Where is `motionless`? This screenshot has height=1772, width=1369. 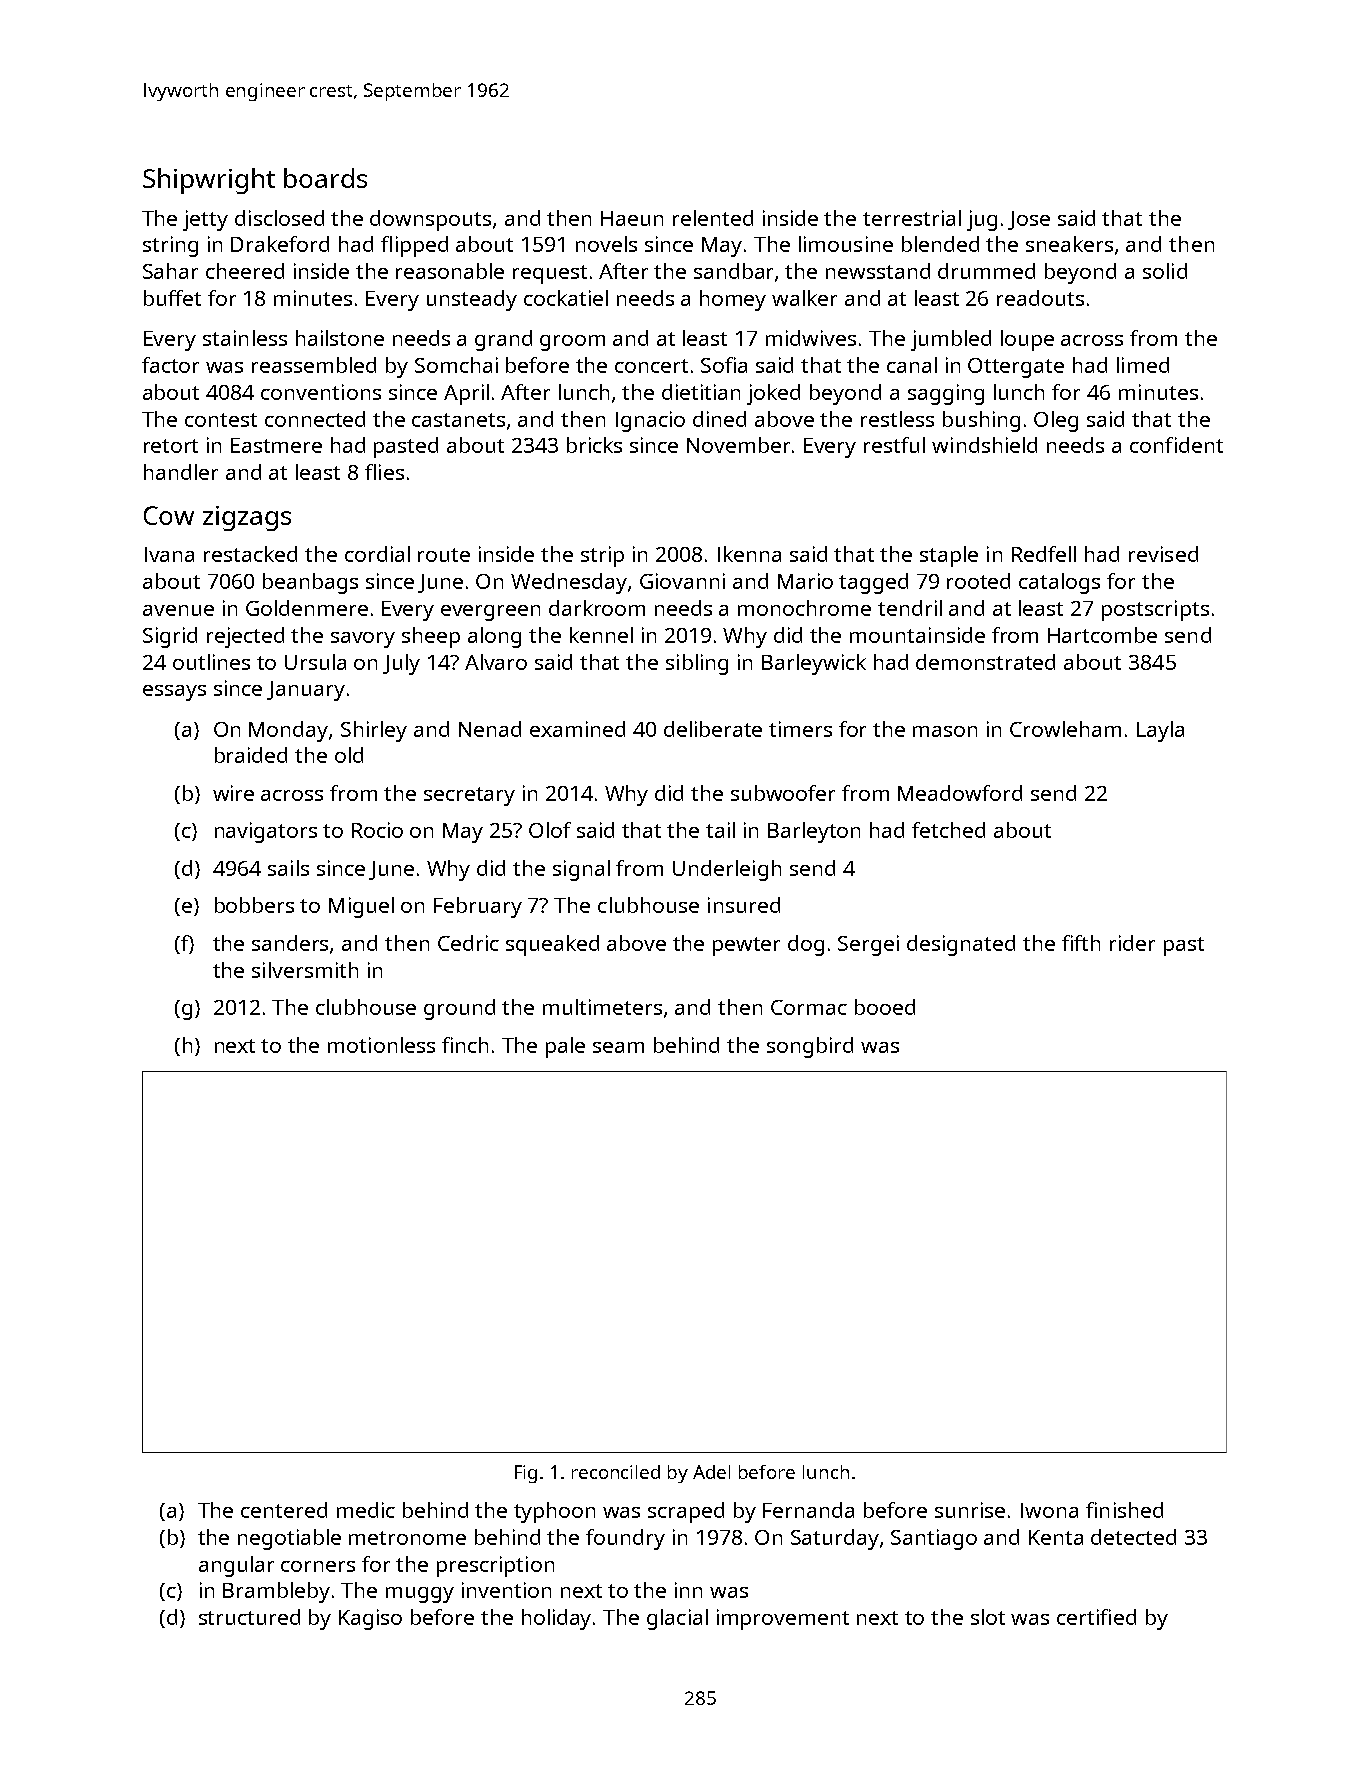
motionless is located at coordinates (381, 1045).
